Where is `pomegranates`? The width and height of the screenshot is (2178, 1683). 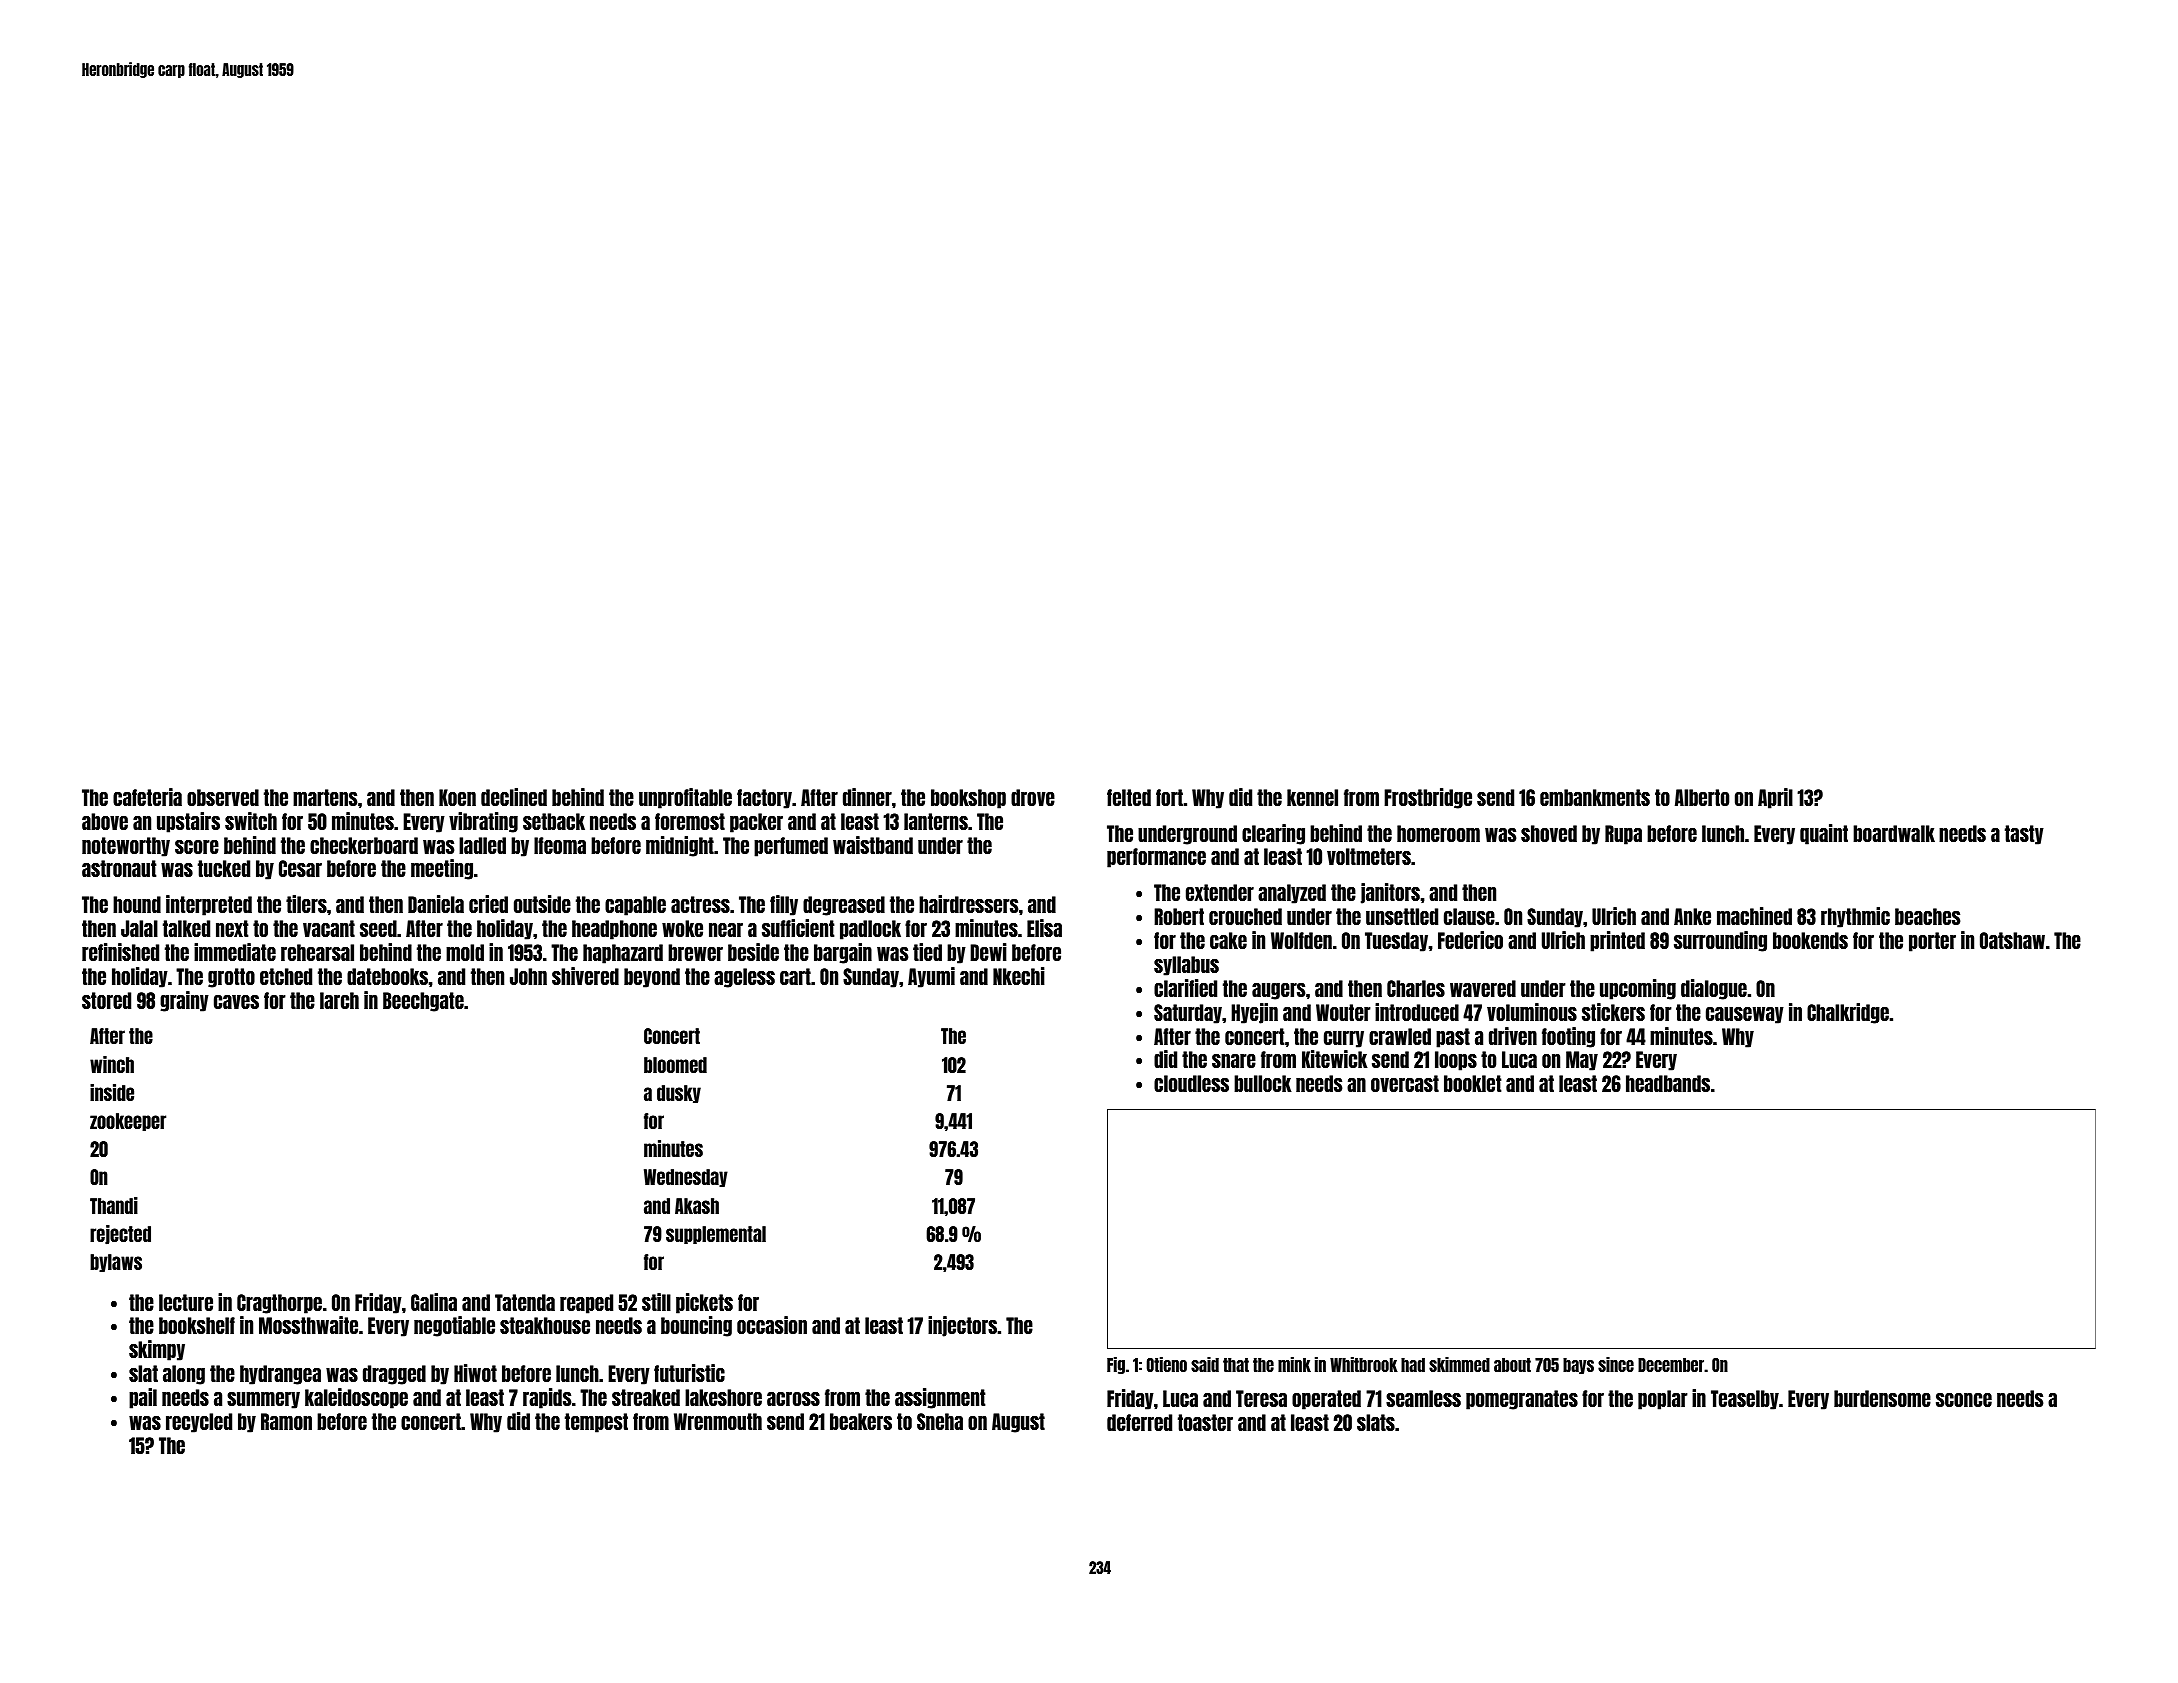
pomegranates is located at coordinates (1522, 1400).
